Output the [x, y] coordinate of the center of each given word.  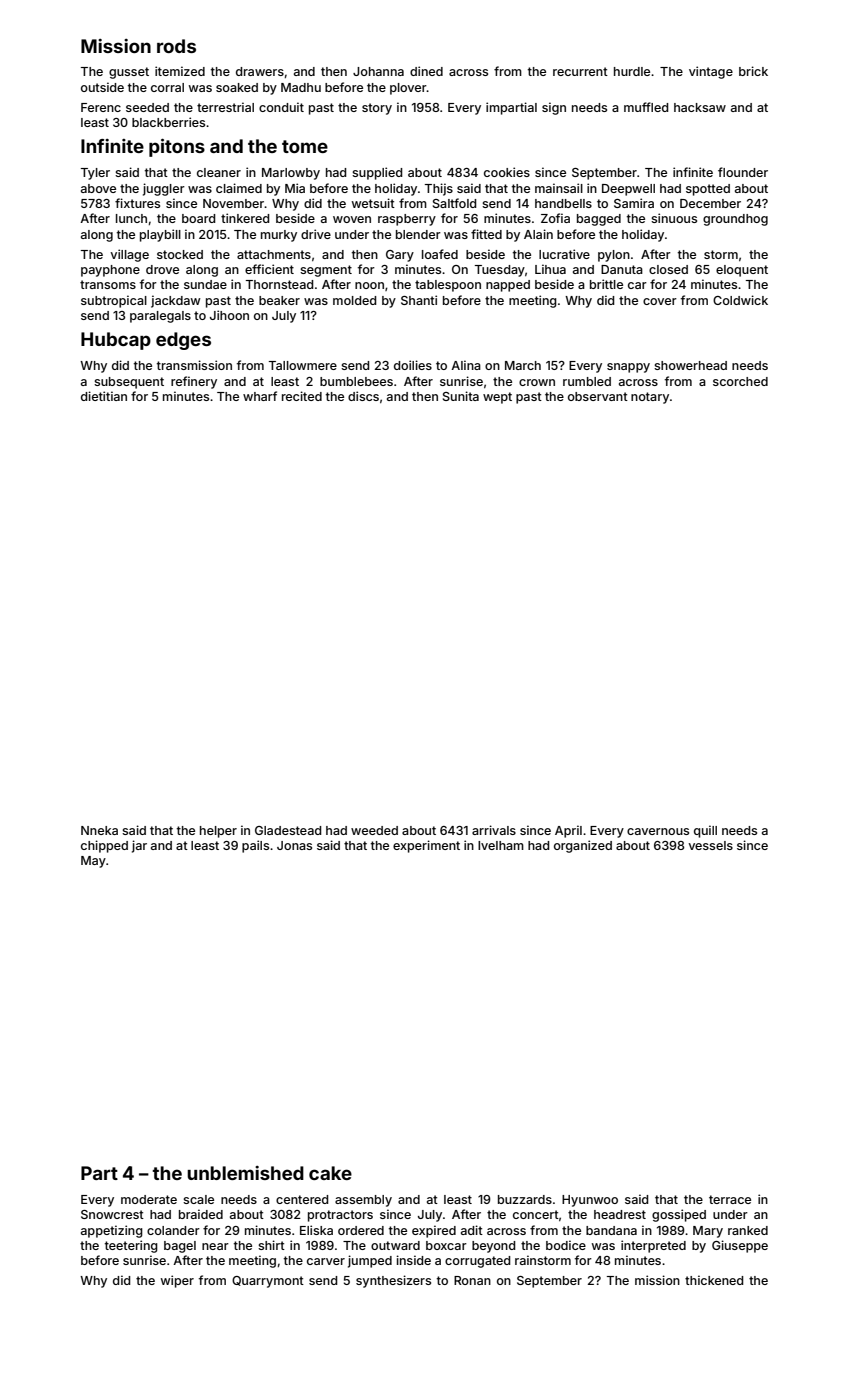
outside [102, 87]
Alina [466, 365]
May [93, 862]
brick [753, 71]
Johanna [378, 71]
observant [598, 396]
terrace [730, 1199]
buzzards [525, 1199]
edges [183, 341]
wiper [177, 1281]
